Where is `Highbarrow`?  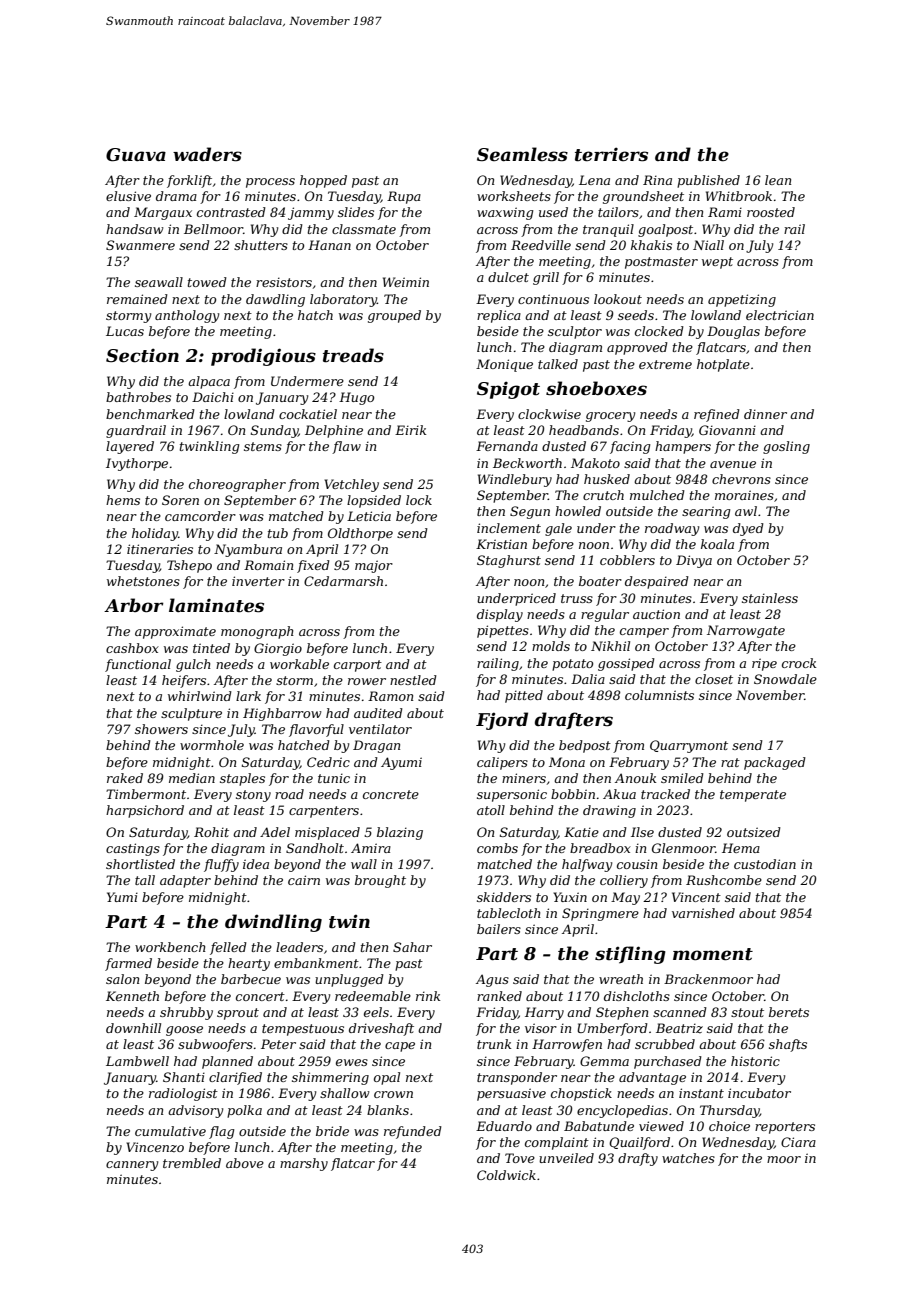 Highbarrow is located at coordinates (282, 714).
